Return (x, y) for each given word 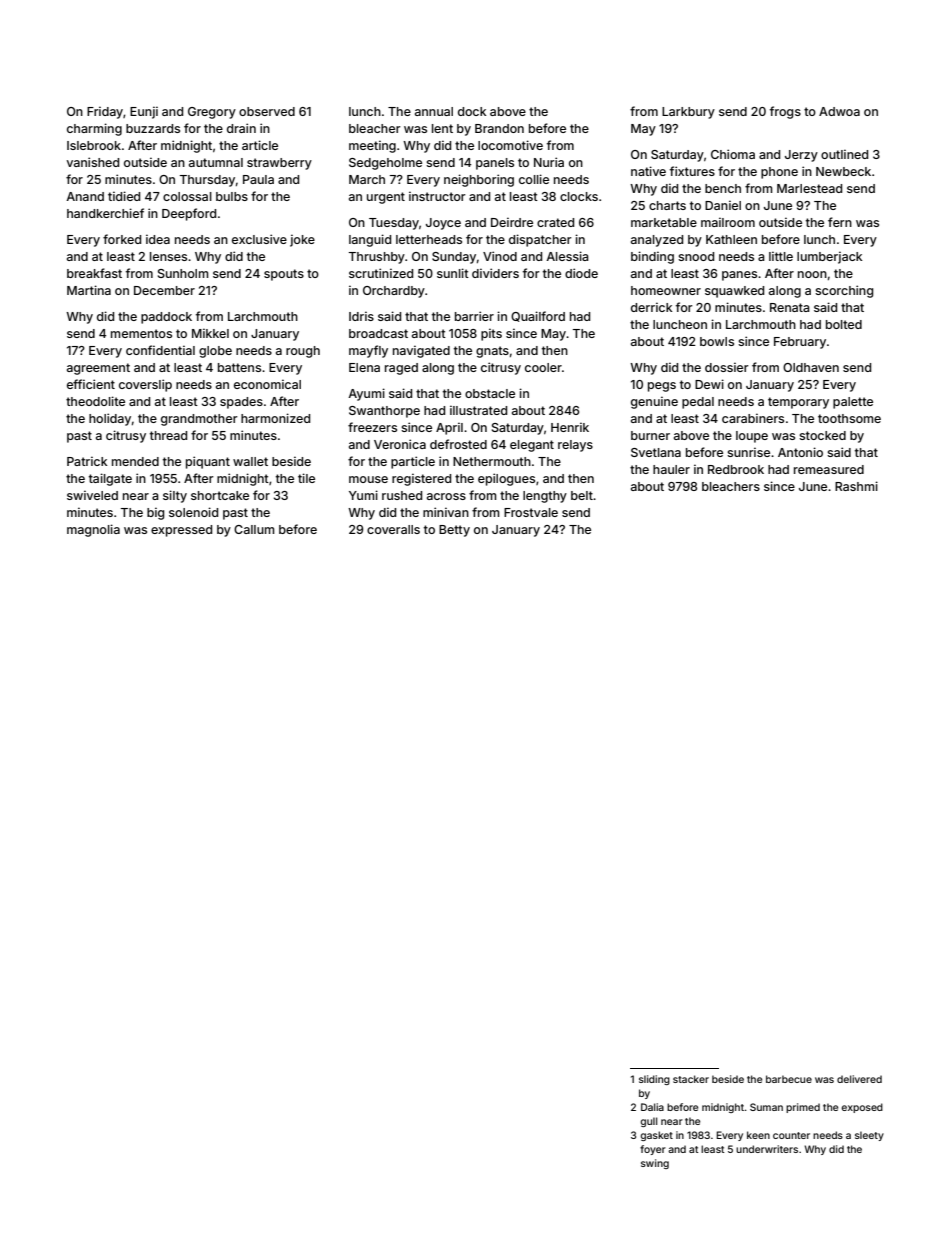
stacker (691, 1079)
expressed (181, 531)
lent (442, 128)
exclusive (259, 239)
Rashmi (856, 486)
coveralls (393, 529)
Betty (454, 531)
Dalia (652, 1107)
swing (655, 1164)
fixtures (692, 171)
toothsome (849, 418)
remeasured (829, 469)
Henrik (570, 427)
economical (267, 384)
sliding (654, 1080)
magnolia (93, 530)
